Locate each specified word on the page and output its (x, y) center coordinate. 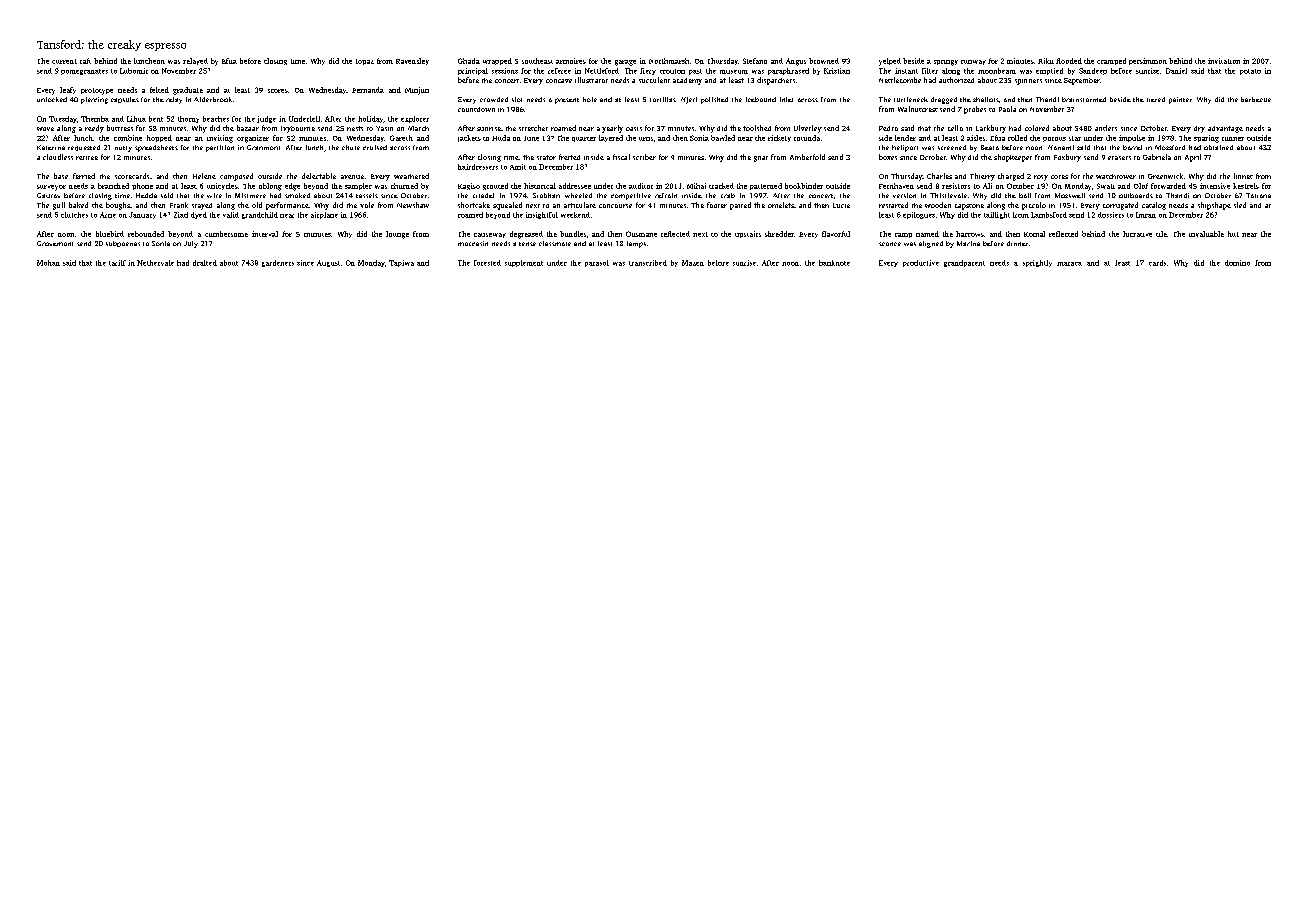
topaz (365, 62)
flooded (1069, 61)
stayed (202, 206)
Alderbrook (213, 99)
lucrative (1137, 234)
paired (740, 206)
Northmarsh (669, 61)
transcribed (648, 263)
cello (955, 128)
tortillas (663, 99)
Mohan (48, 263)
